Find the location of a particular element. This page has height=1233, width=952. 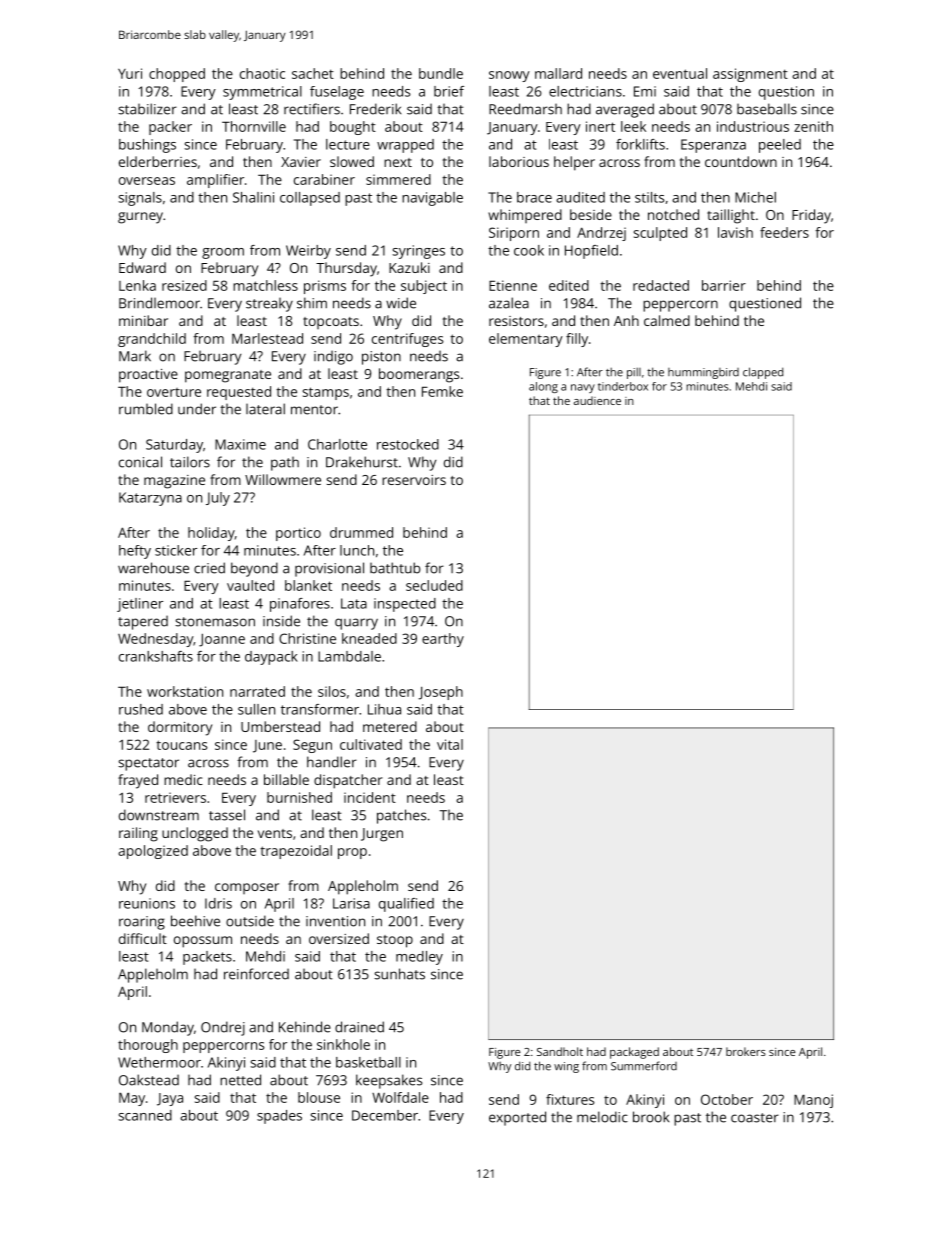

groom is located at coordinates (223, 253).
